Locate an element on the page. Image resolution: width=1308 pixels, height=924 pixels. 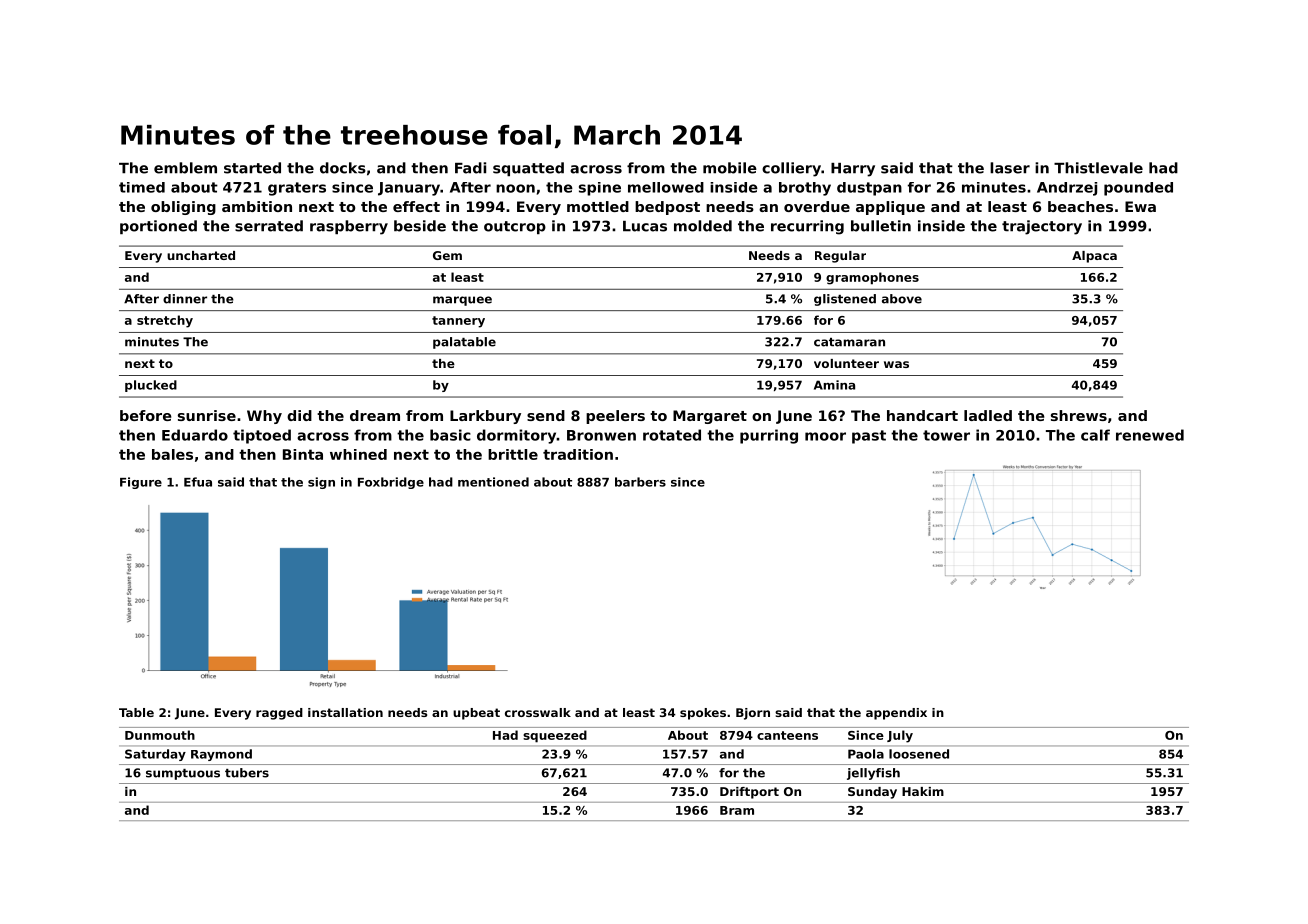
installation is located at coordinates (345, 712).
